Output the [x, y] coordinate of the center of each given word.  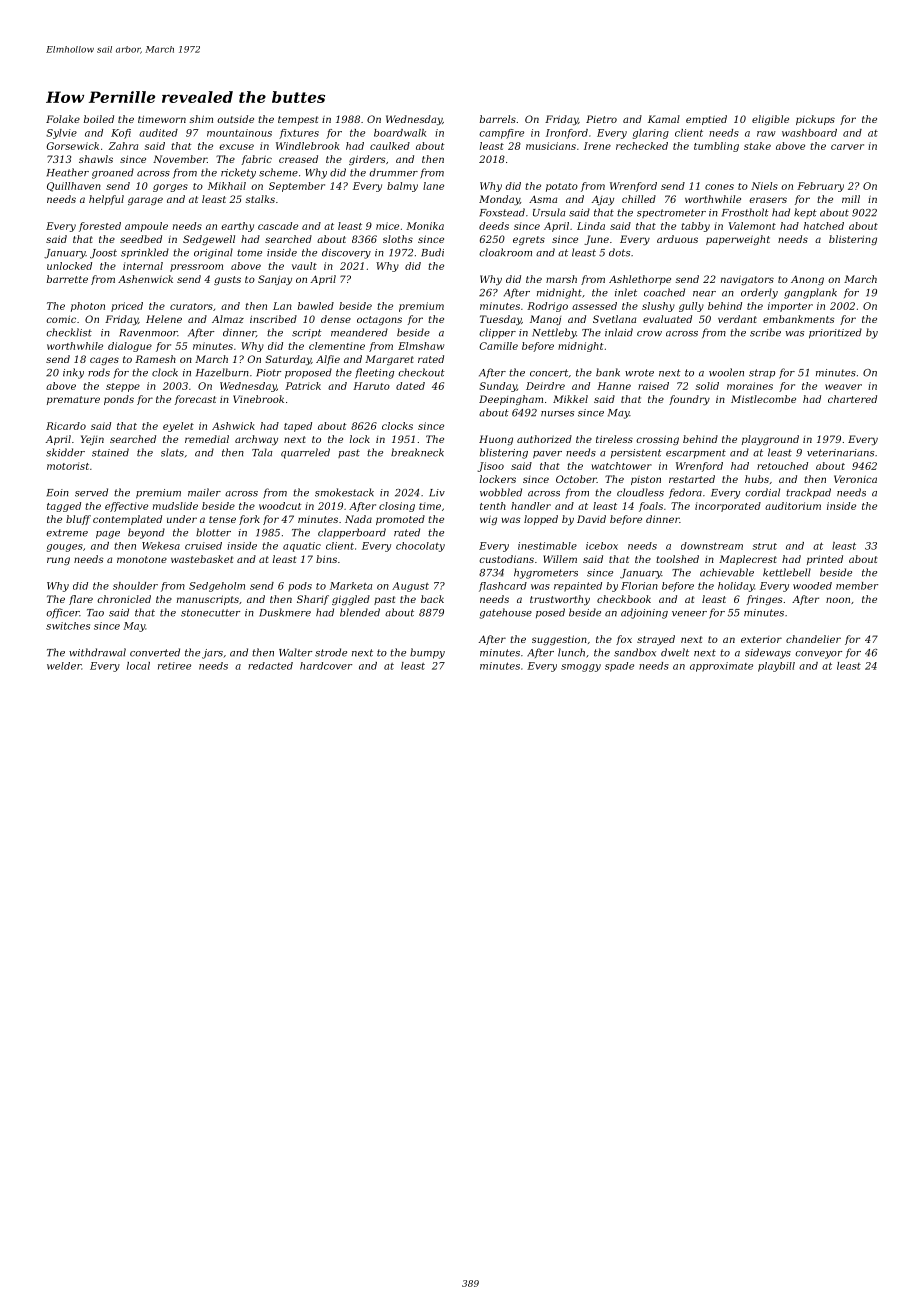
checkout [421, 372]
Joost [103, 254]
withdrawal [97, 652]
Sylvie [61, 134]
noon [838, 600]
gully [691, 307]
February [820, 187]
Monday [499, 200]
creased [298, 159]
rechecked [642, 146]
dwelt [675, 652]
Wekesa [161, 546]
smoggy [581, 668]
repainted [578, 587]
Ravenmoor [148, 333]
